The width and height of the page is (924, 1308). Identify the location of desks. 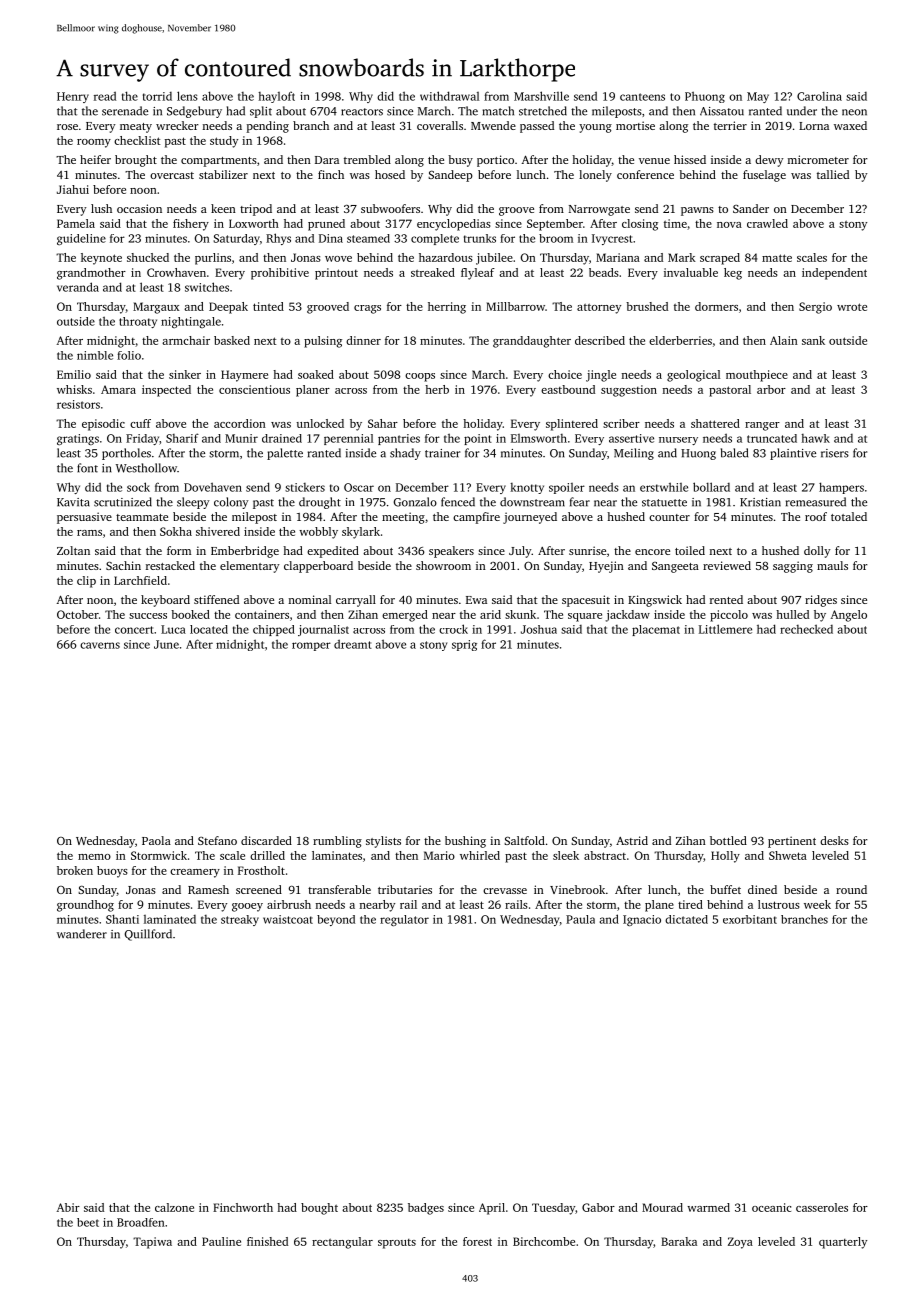
(834, 840).
